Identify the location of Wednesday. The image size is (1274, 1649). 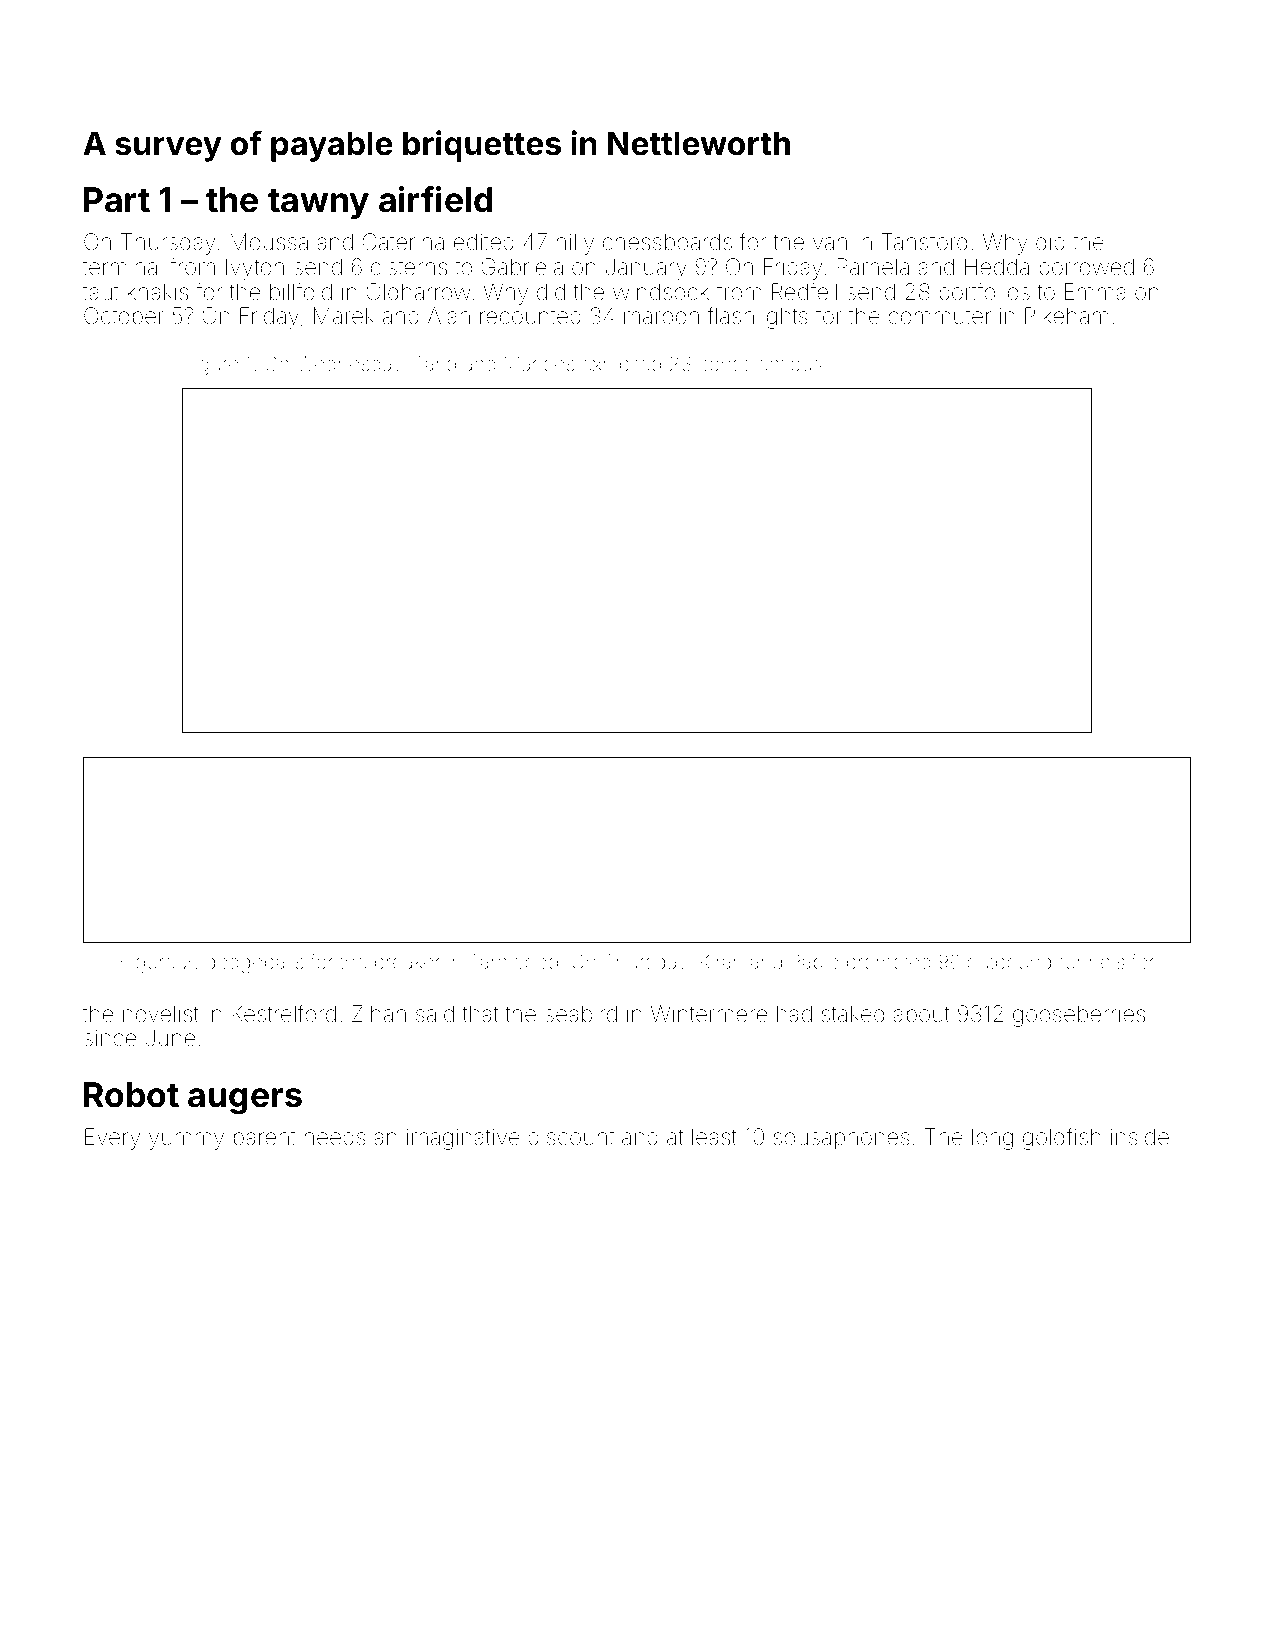
(349, 365).
